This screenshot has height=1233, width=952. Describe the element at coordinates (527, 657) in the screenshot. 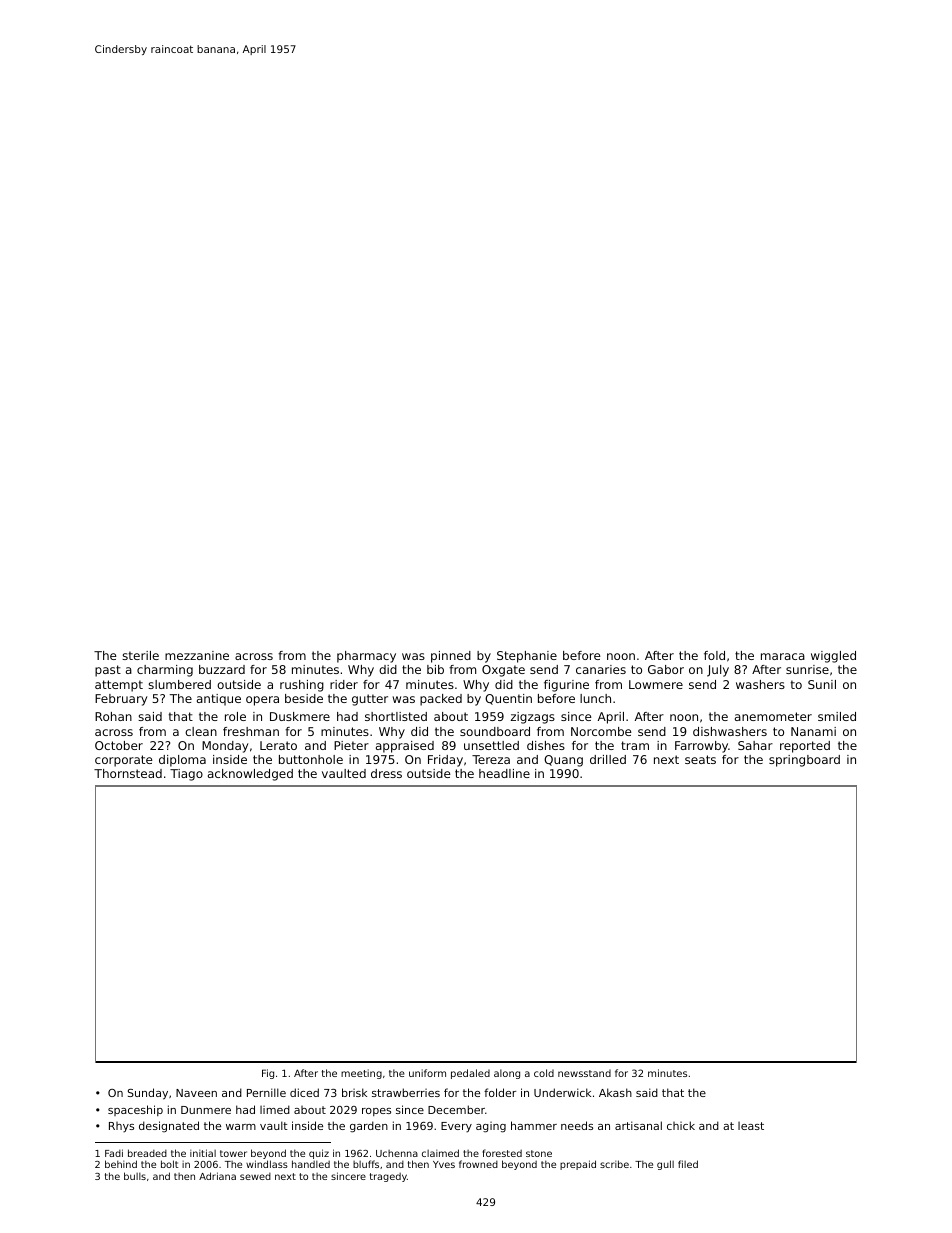

I see `Stephanie` at that location.
